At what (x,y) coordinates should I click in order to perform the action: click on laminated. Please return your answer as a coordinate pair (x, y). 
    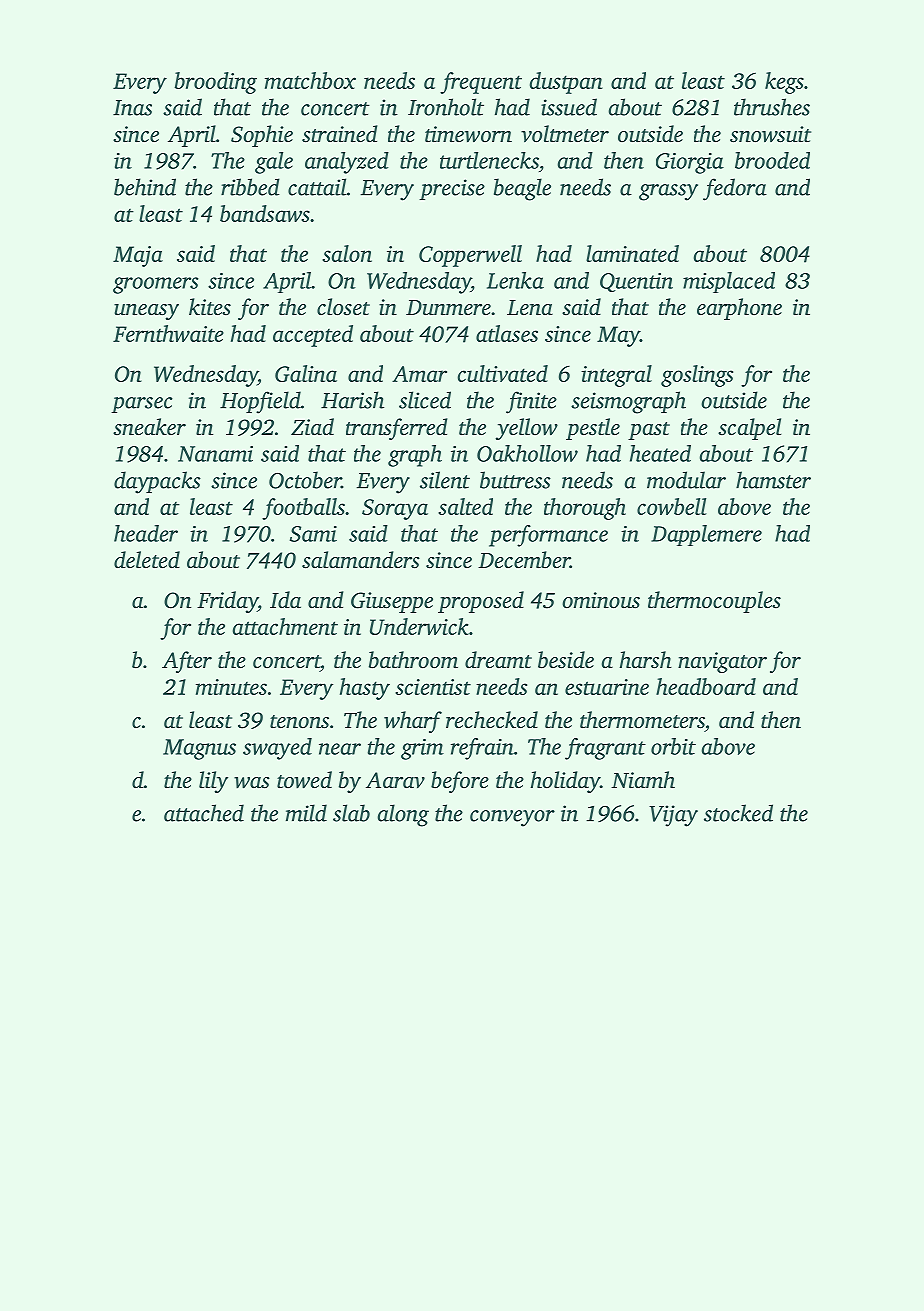
    Looking at the image, I should click on (632, 253).
